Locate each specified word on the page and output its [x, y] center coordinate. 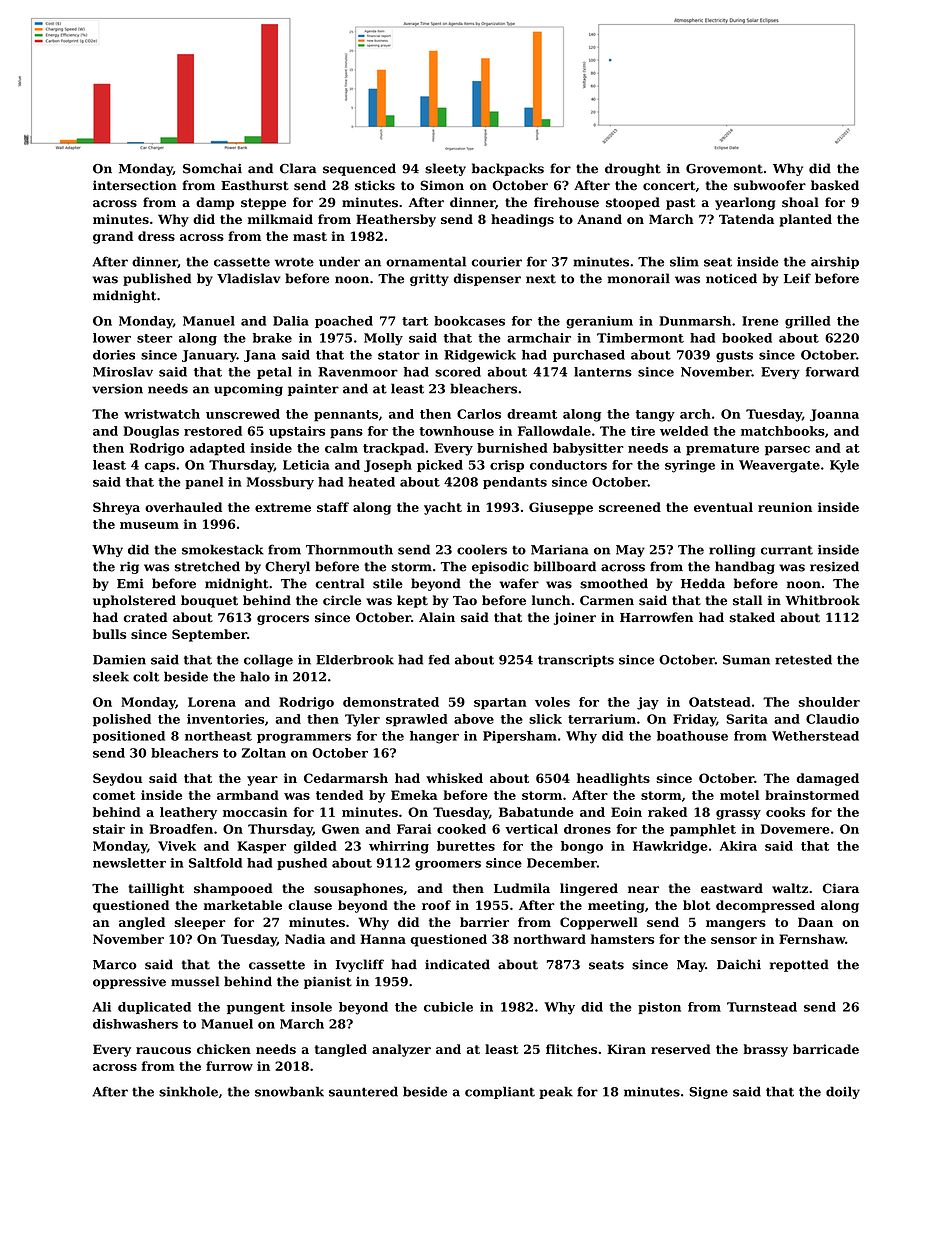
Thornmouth [349, 549]
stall [747, 600]
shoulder [829, 702]
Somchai [212, 168]
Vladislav [248, 278]
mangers [736, 925]
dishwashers [135, 1024]
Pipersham [520, 737]
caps [159, 467]
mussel [195, 981]
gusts [734, 356]
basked [835, 185]
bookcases [469, 321]
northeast [218, 736]
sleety [445, 169]
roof [436, 905]
